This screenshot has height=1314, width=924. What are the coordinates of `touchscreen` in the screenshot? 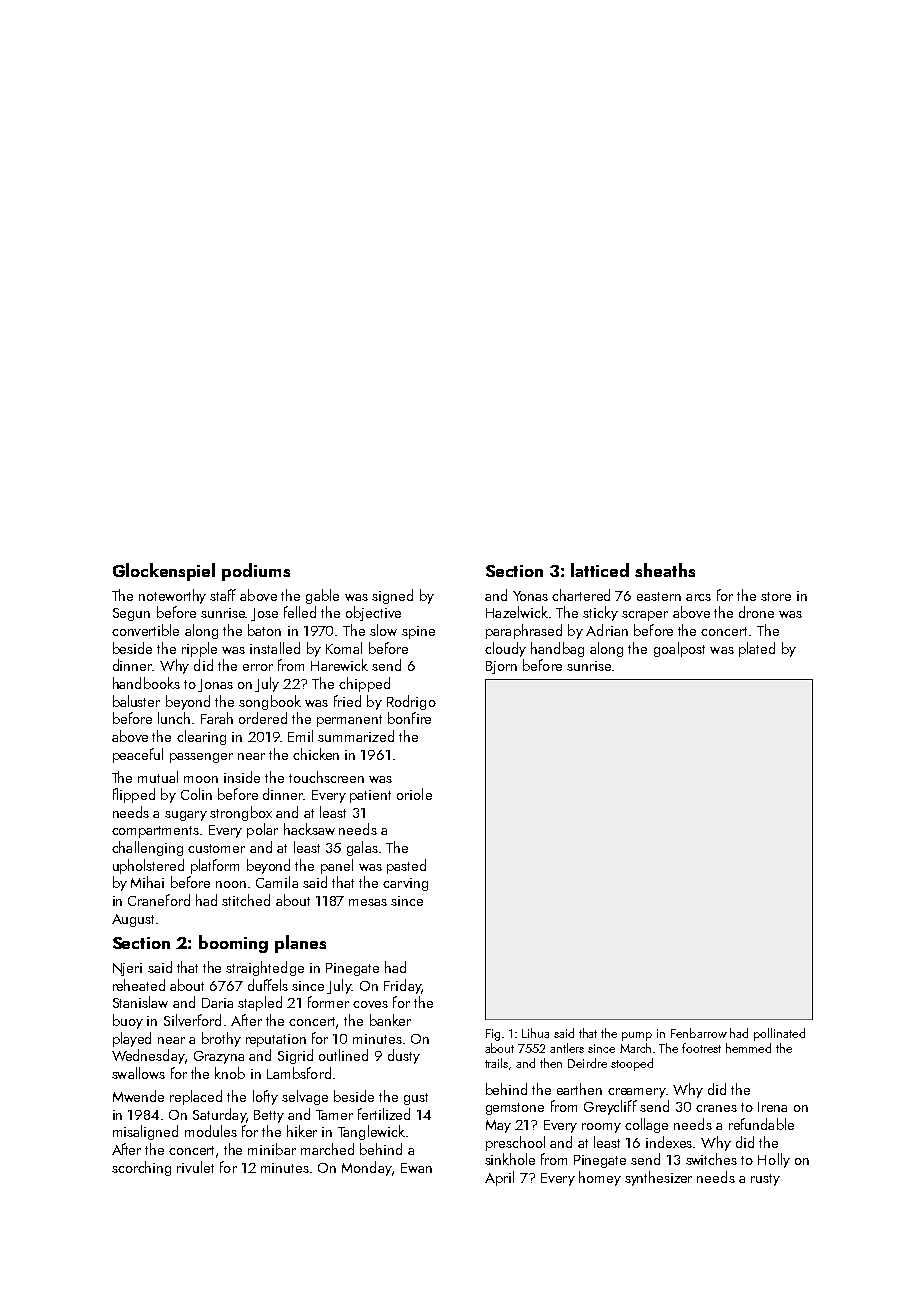 It's located at (326, 777).
